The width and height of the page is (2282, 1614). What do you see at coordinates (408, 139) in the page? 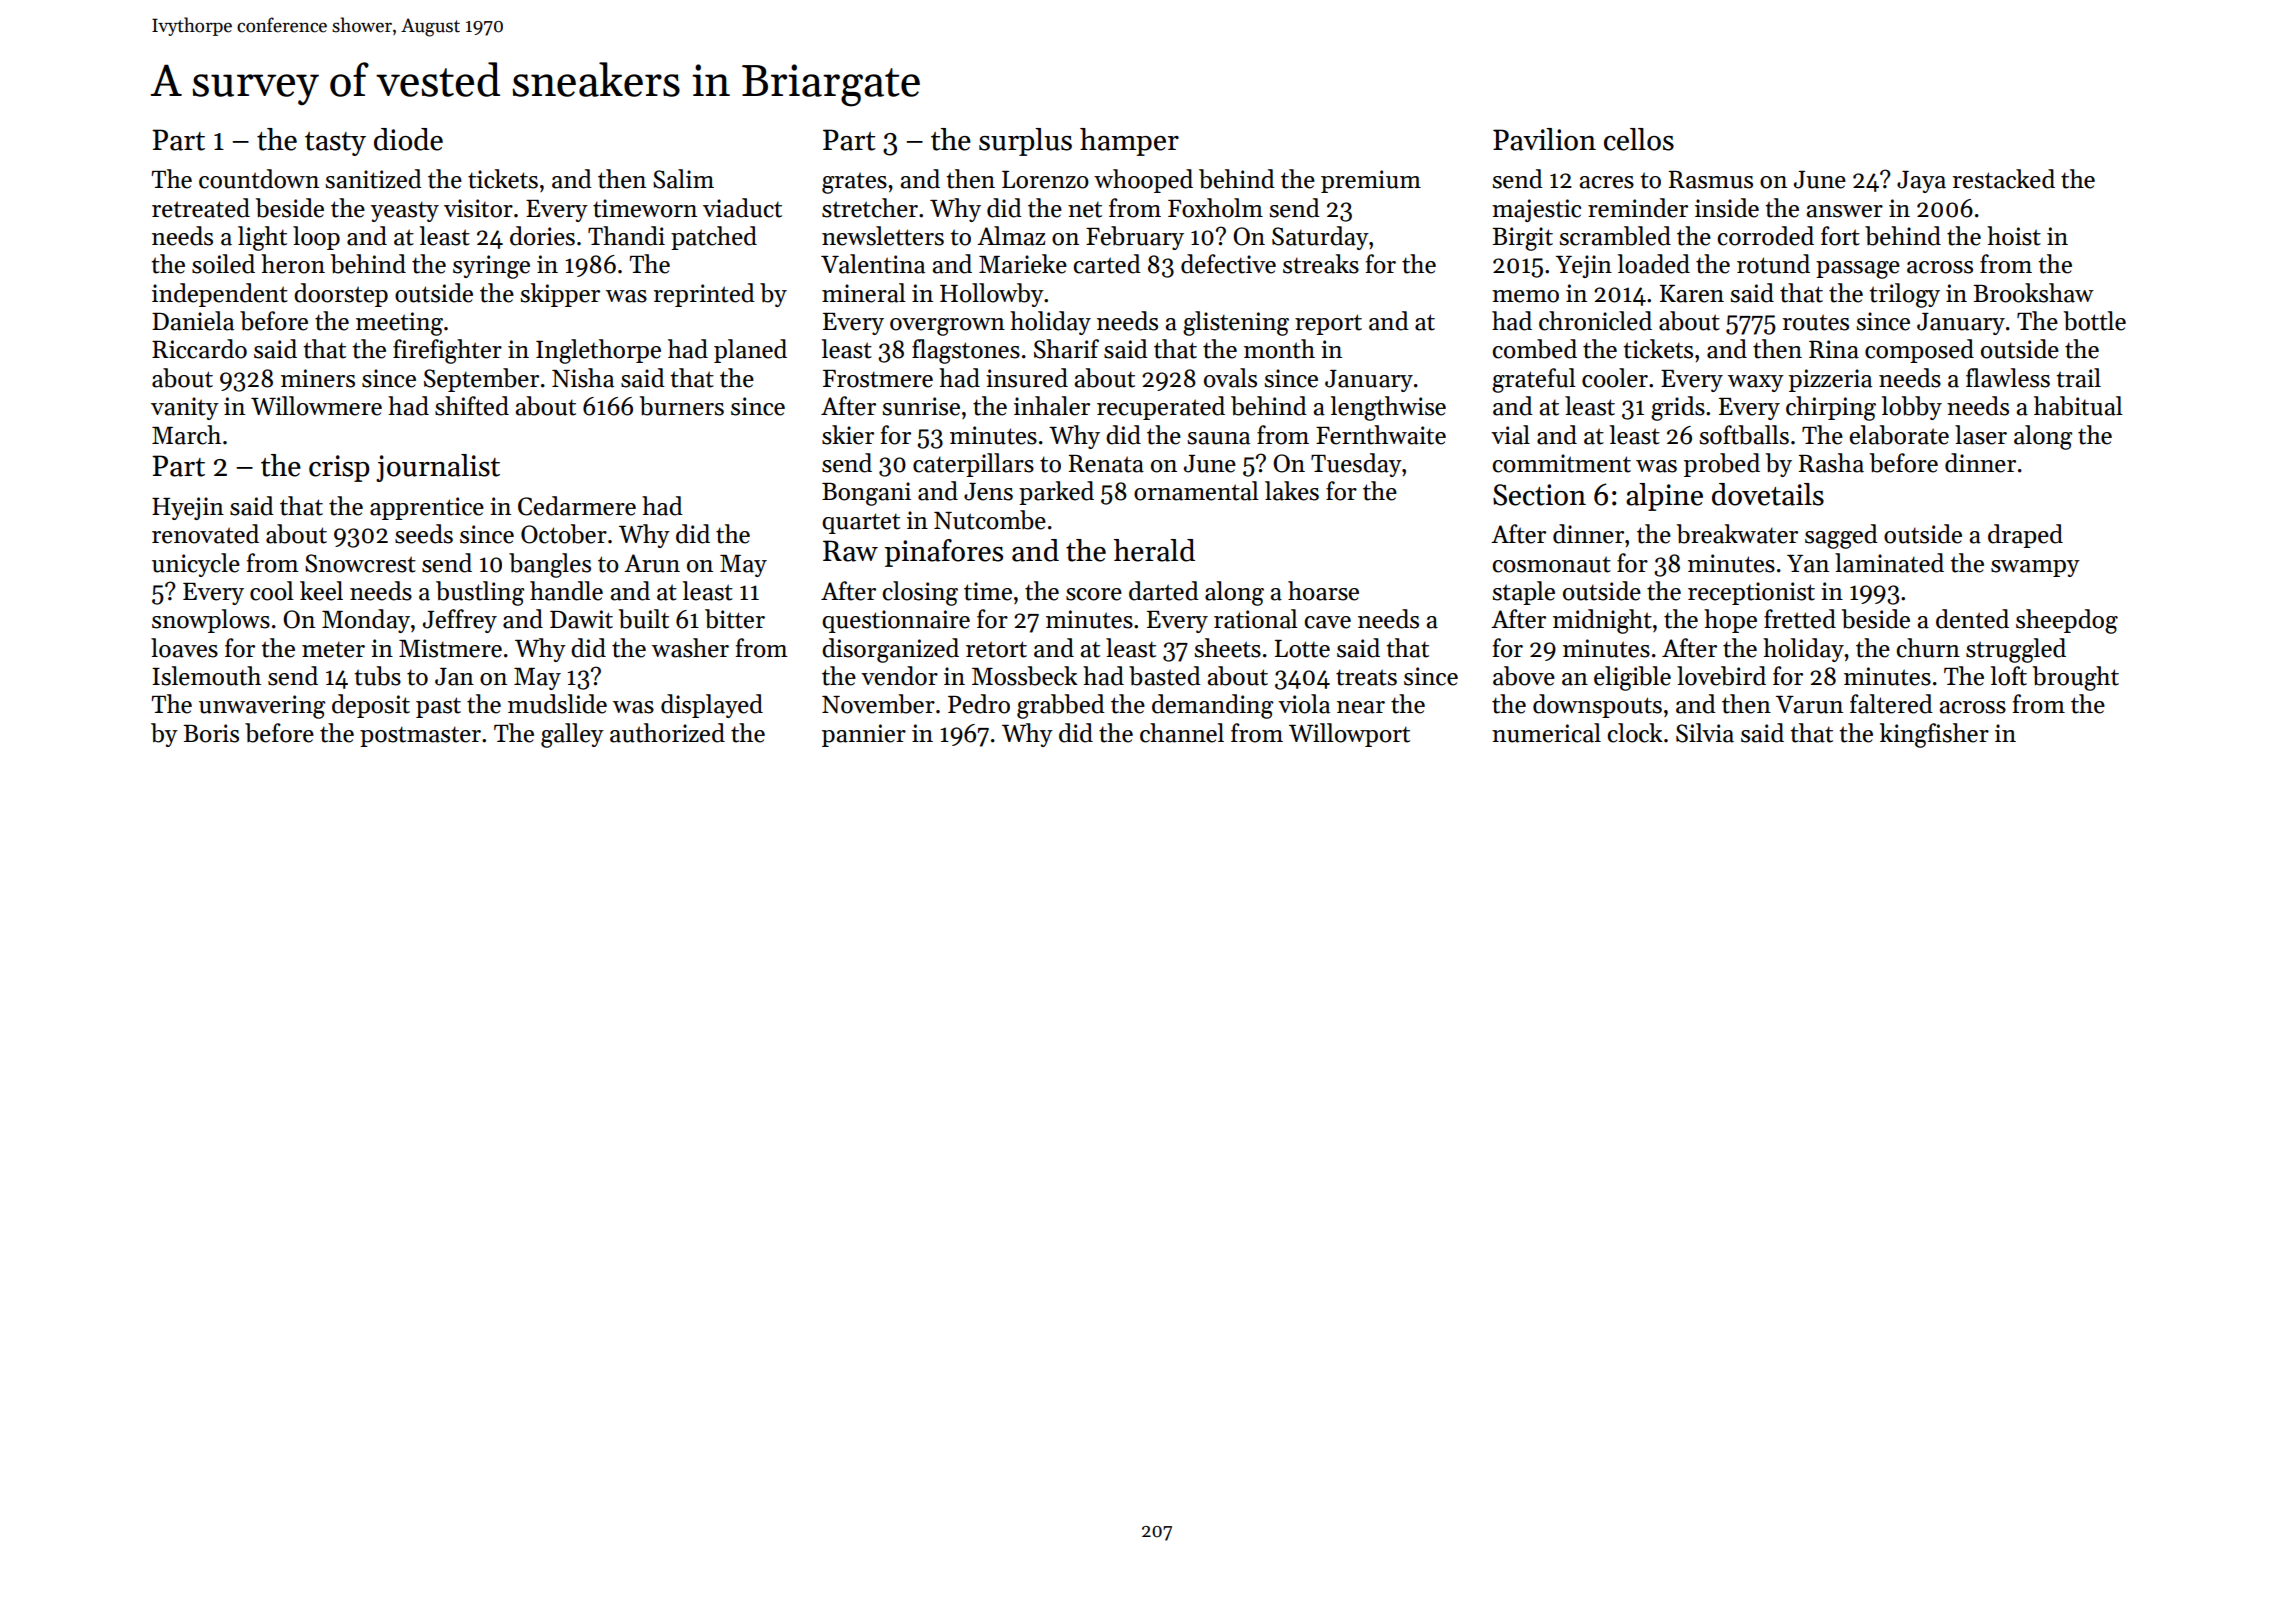
I see `diode` at bounding box center [408, 139].
